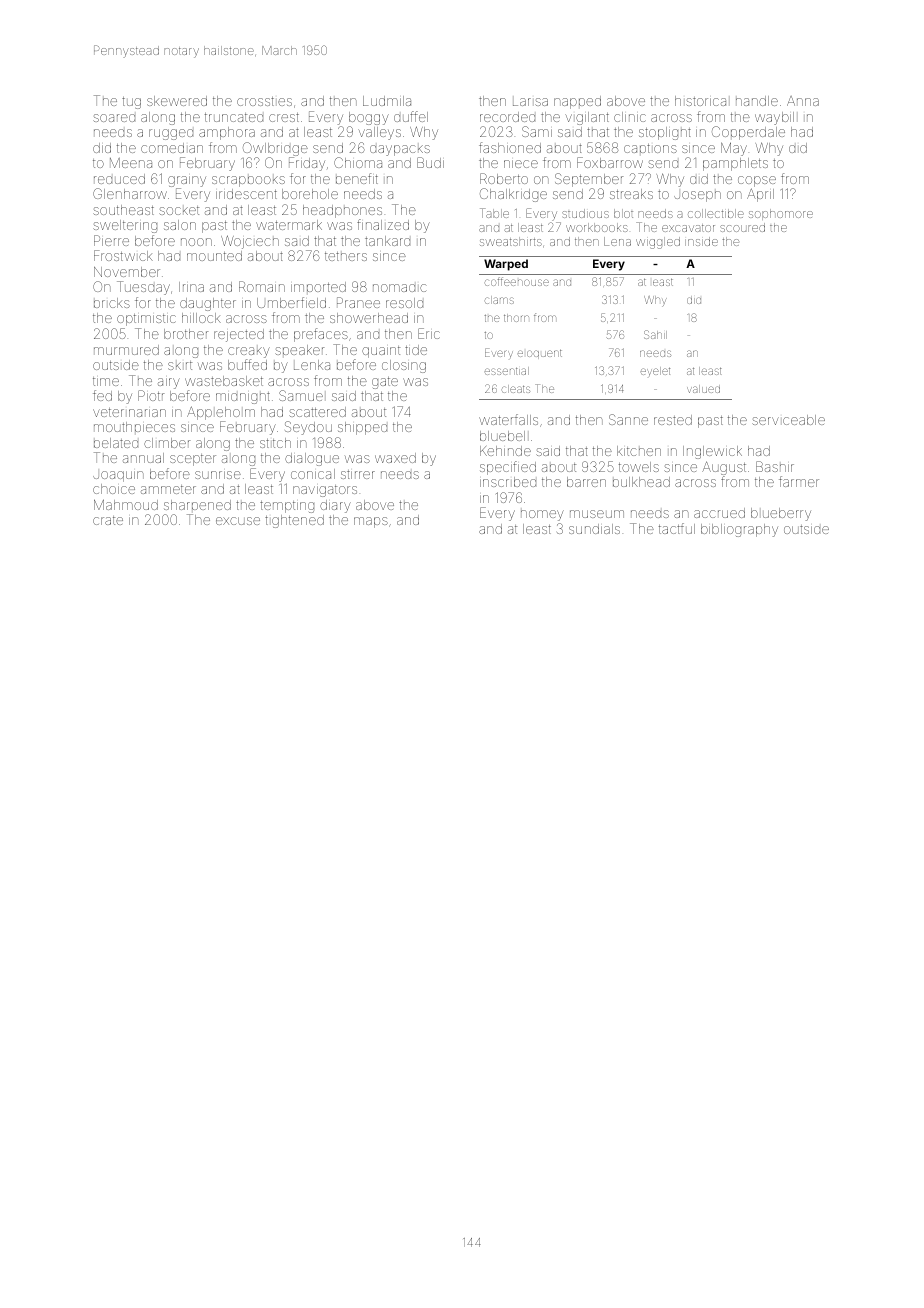 This screenshot has height=1308, width=924. I want to click on crate, so click(108, 520).
